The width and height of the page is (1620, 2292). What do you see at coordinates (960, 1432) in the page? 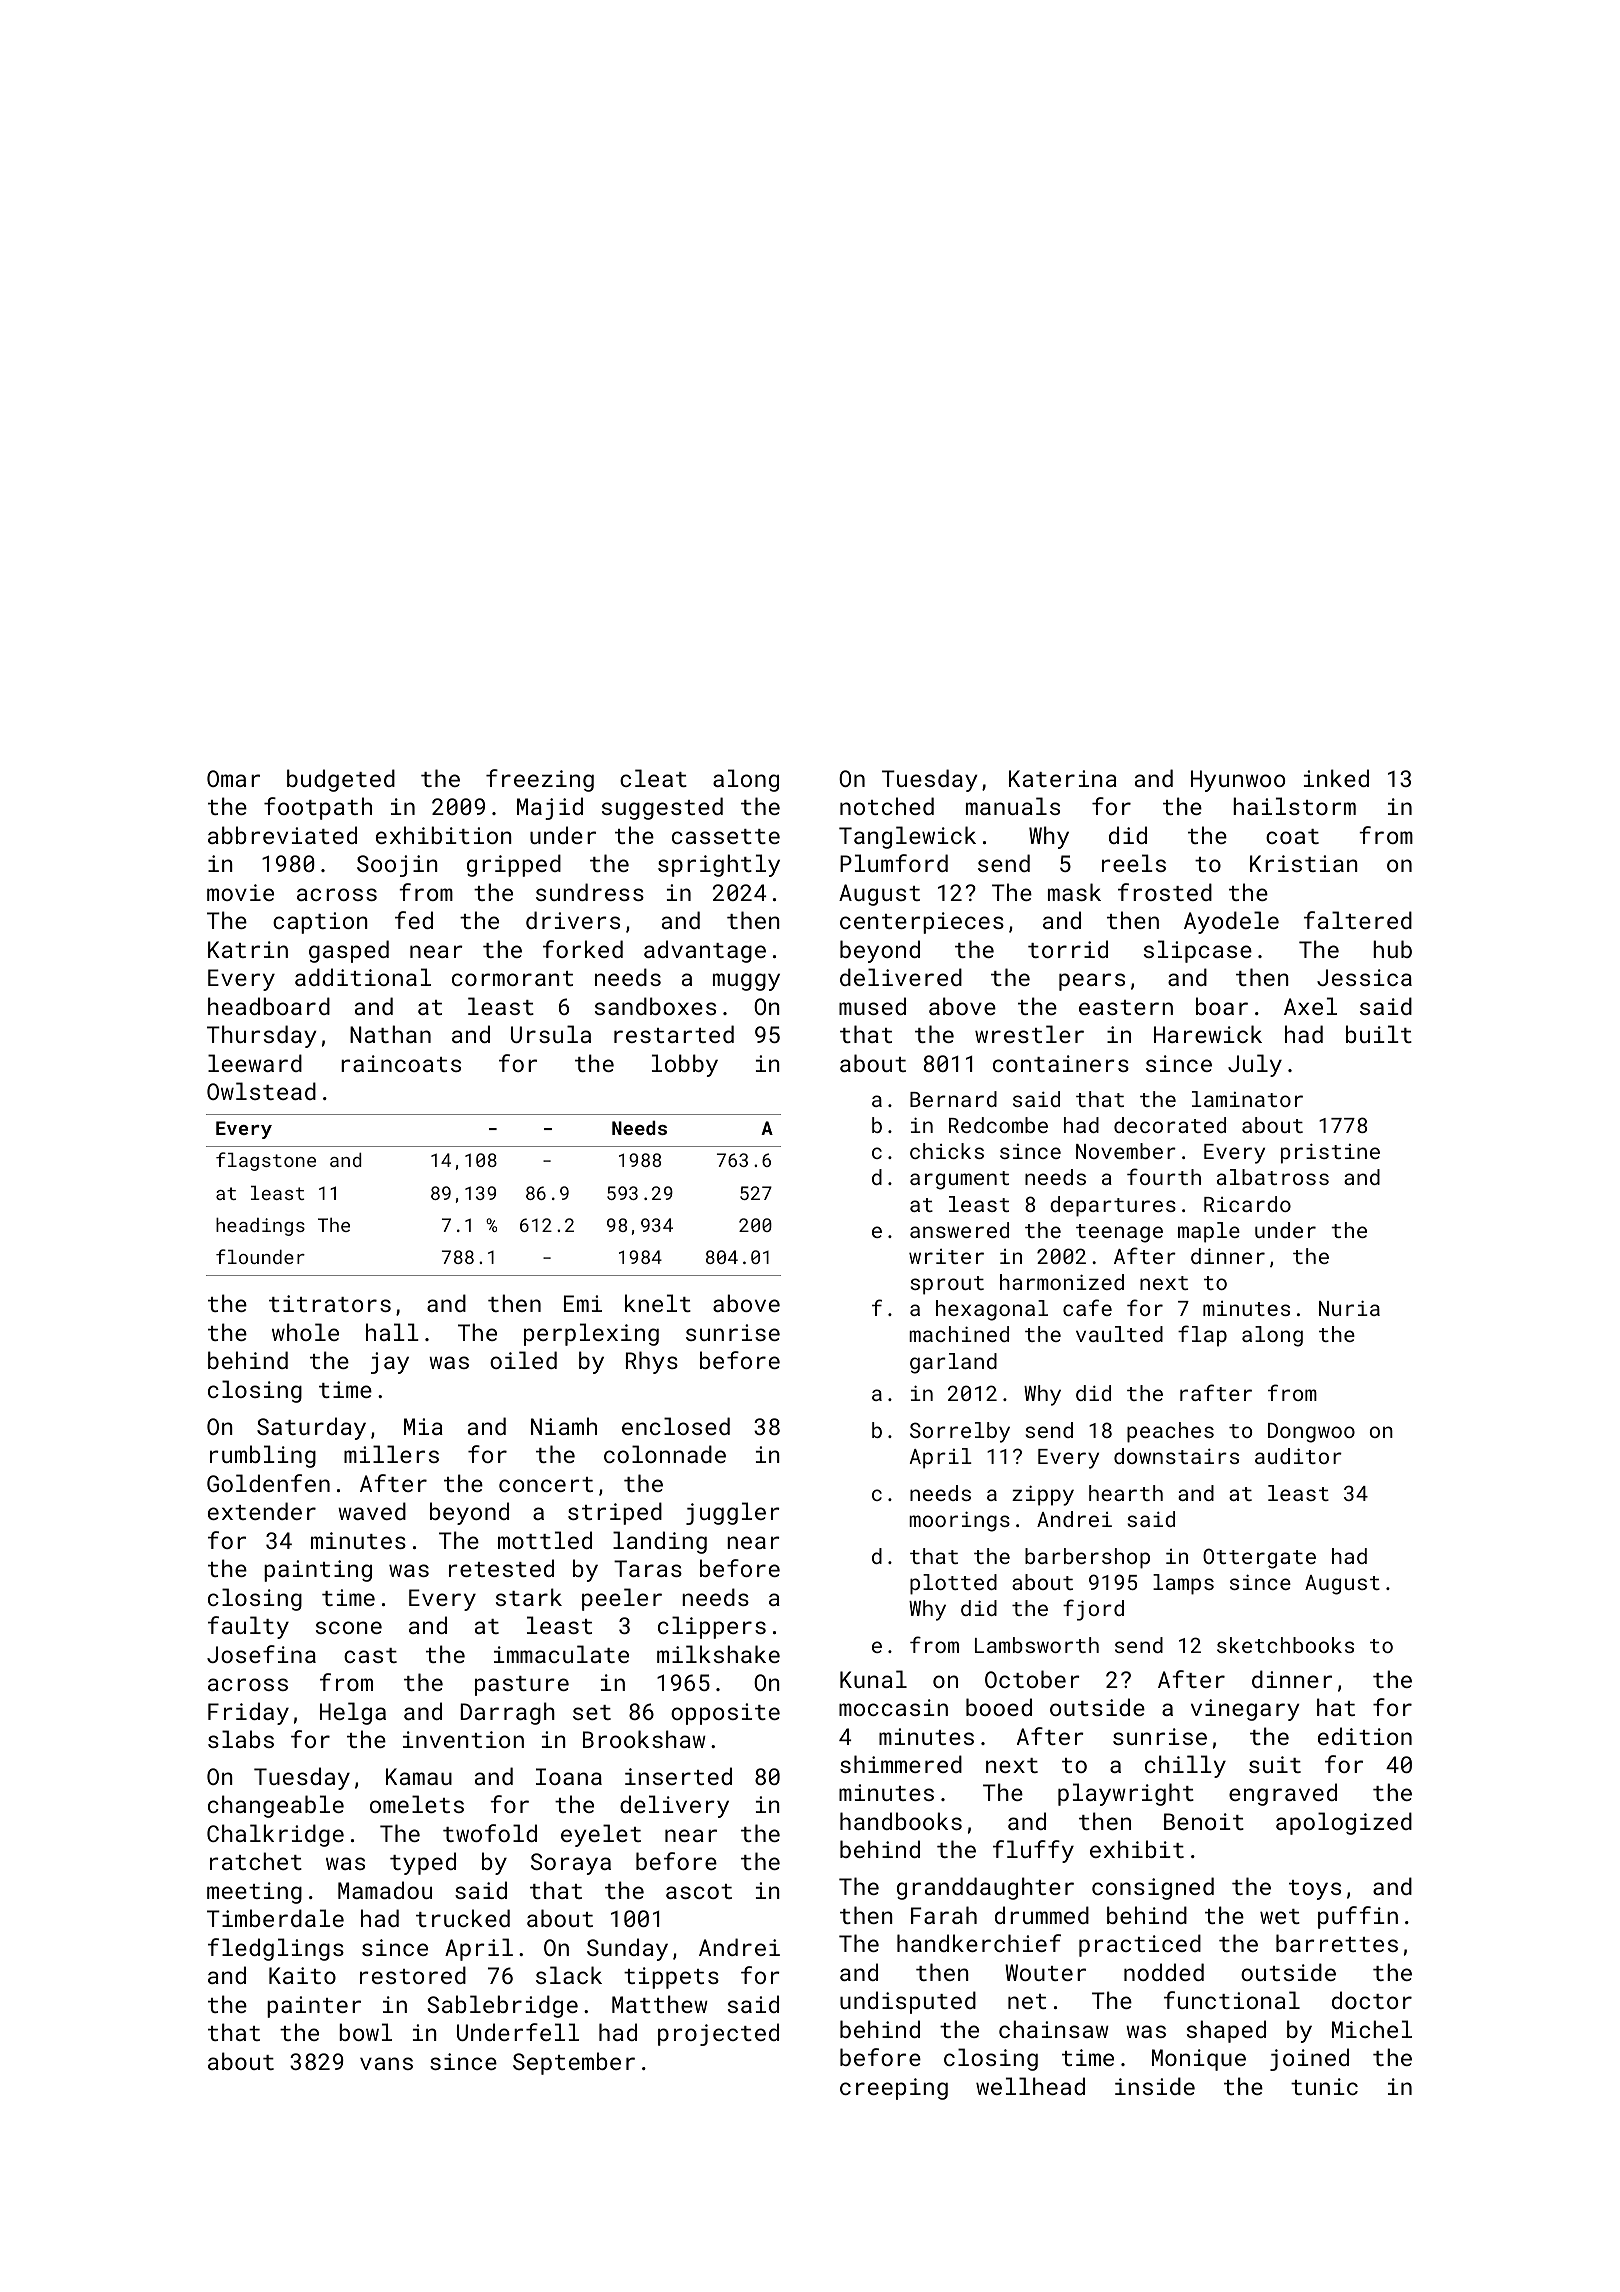
I see `Sorrelby` at bounding box center [960, 1432].
